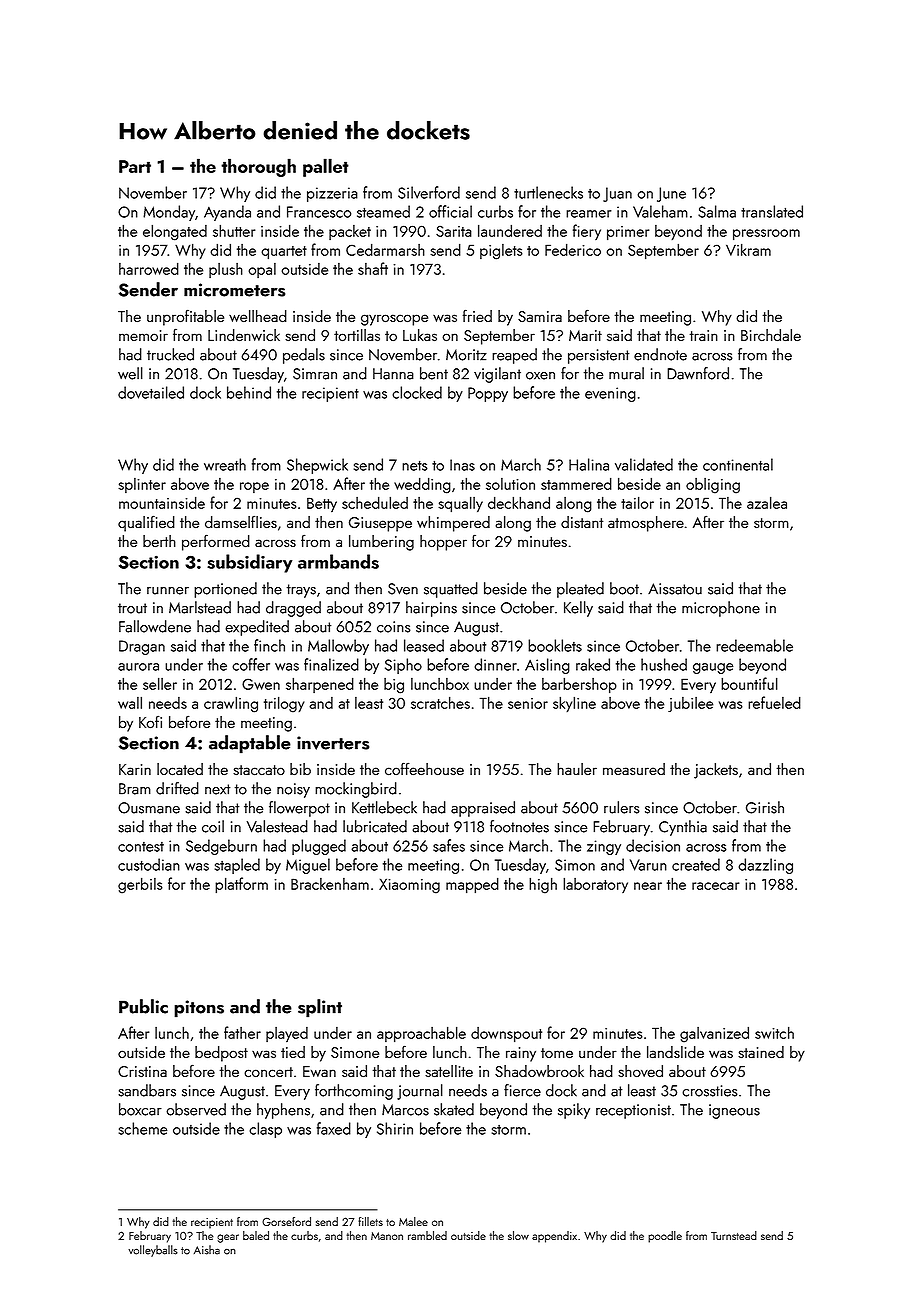  I want to click on slow, so click(518, 1235).
